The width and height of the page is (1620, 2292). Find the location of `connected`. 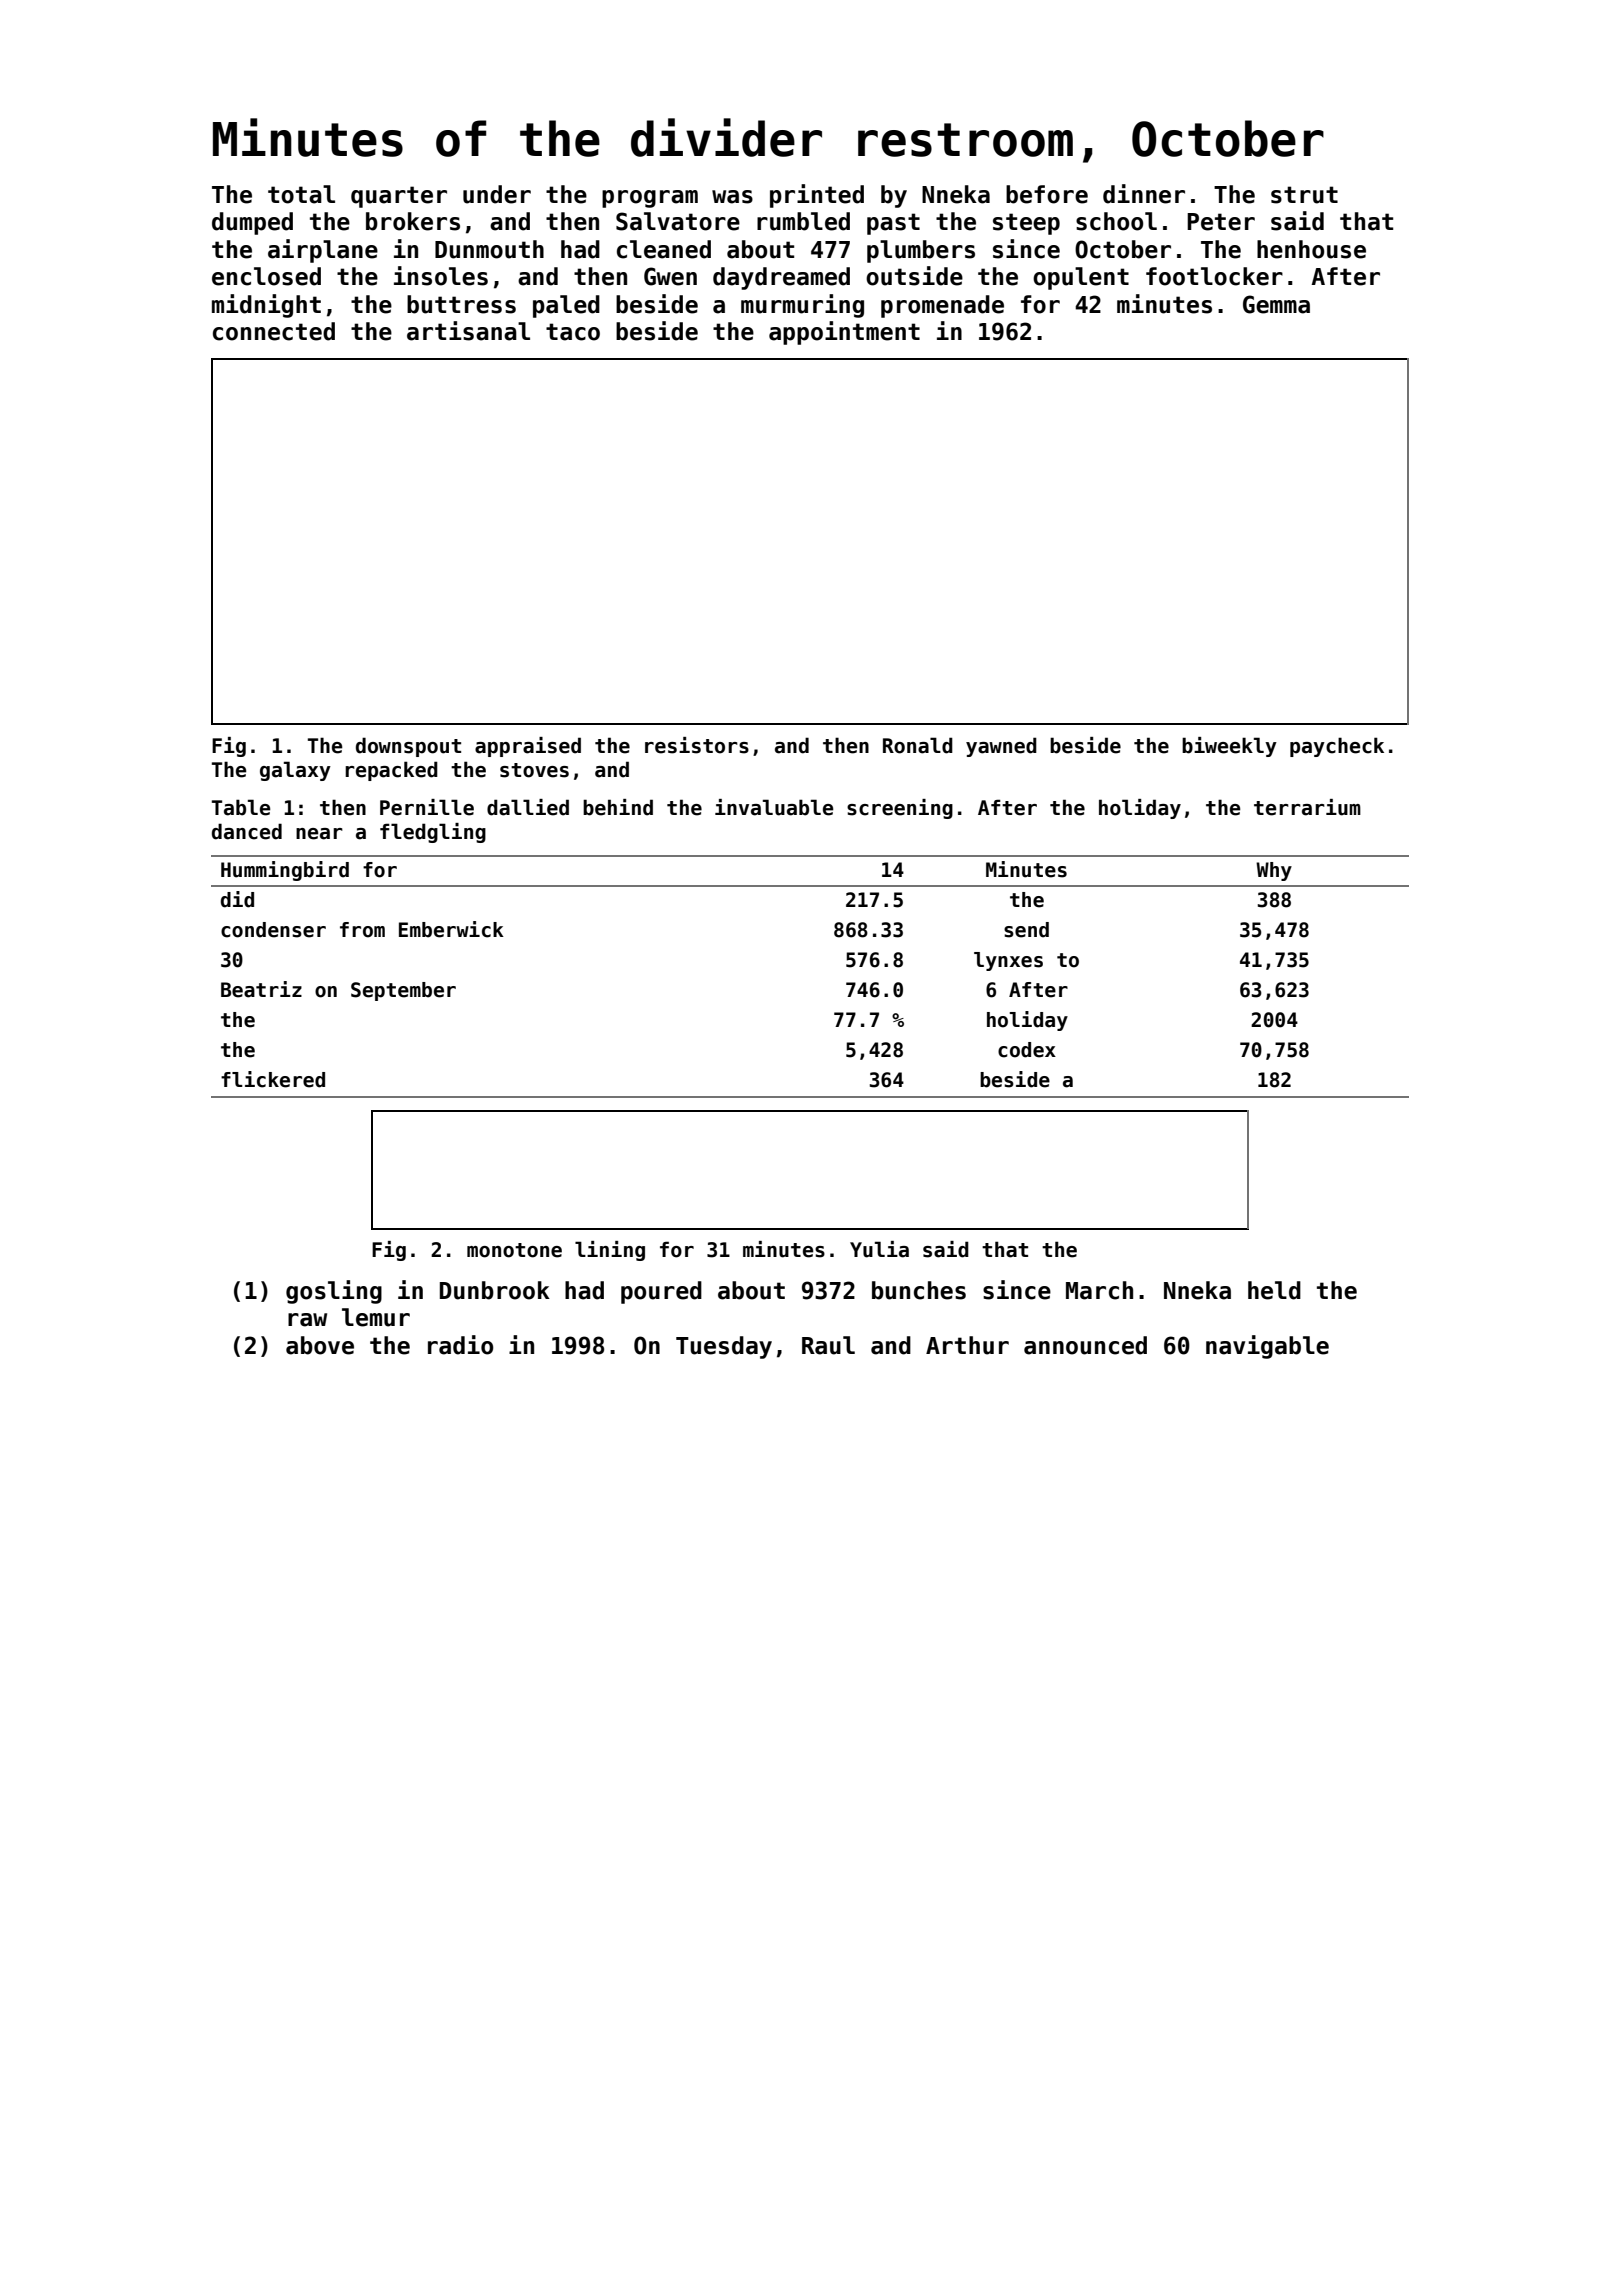

connected is located at coordinates (274, 331).
